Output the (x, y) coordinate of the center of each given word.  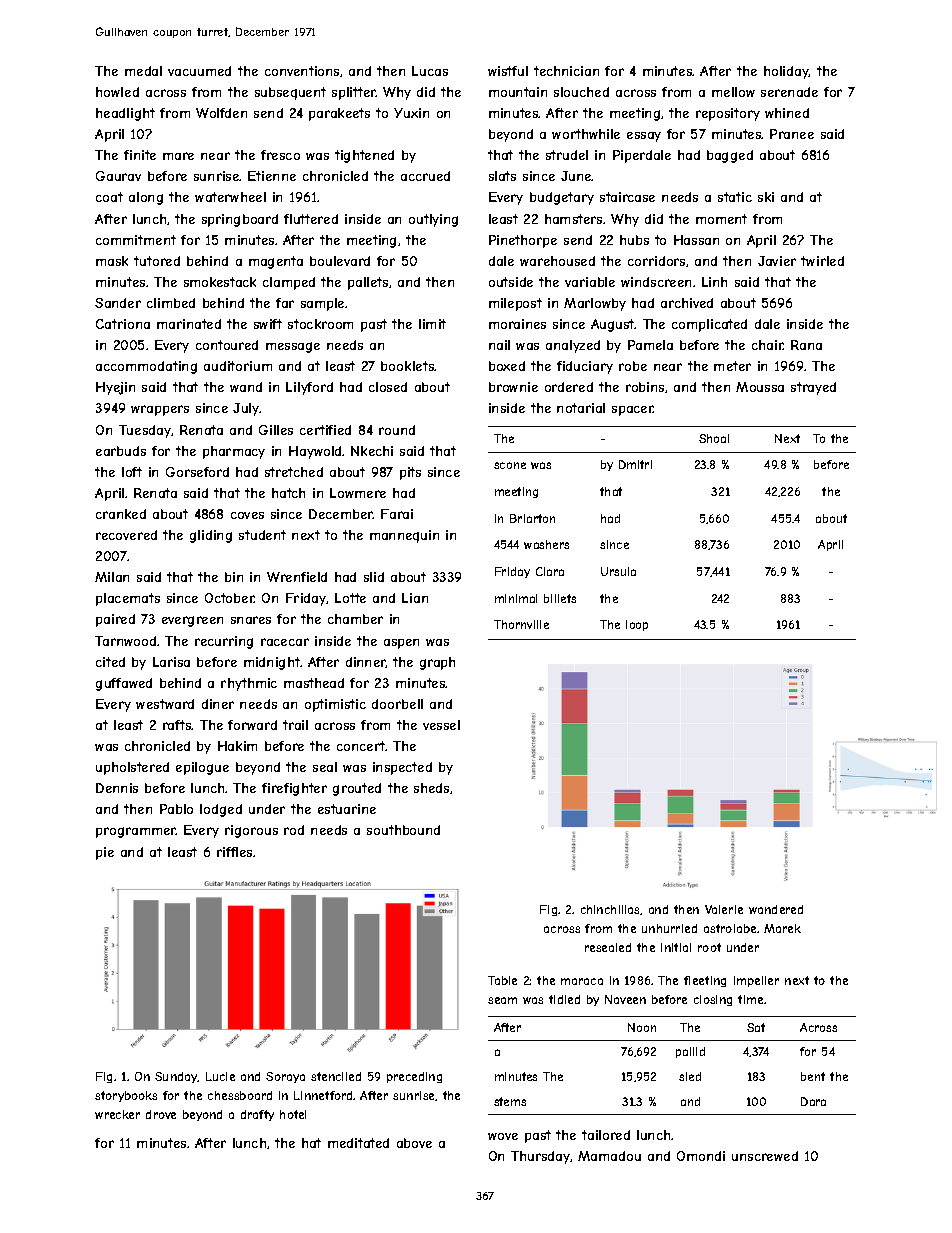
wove (503, 1136)
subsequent (290, 93)
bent (813, 1076)
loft (132, 472)
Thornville (521, 624)
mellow (733, 92)
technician (566, 71)
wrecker (117, 1114)
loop (637, 625)
